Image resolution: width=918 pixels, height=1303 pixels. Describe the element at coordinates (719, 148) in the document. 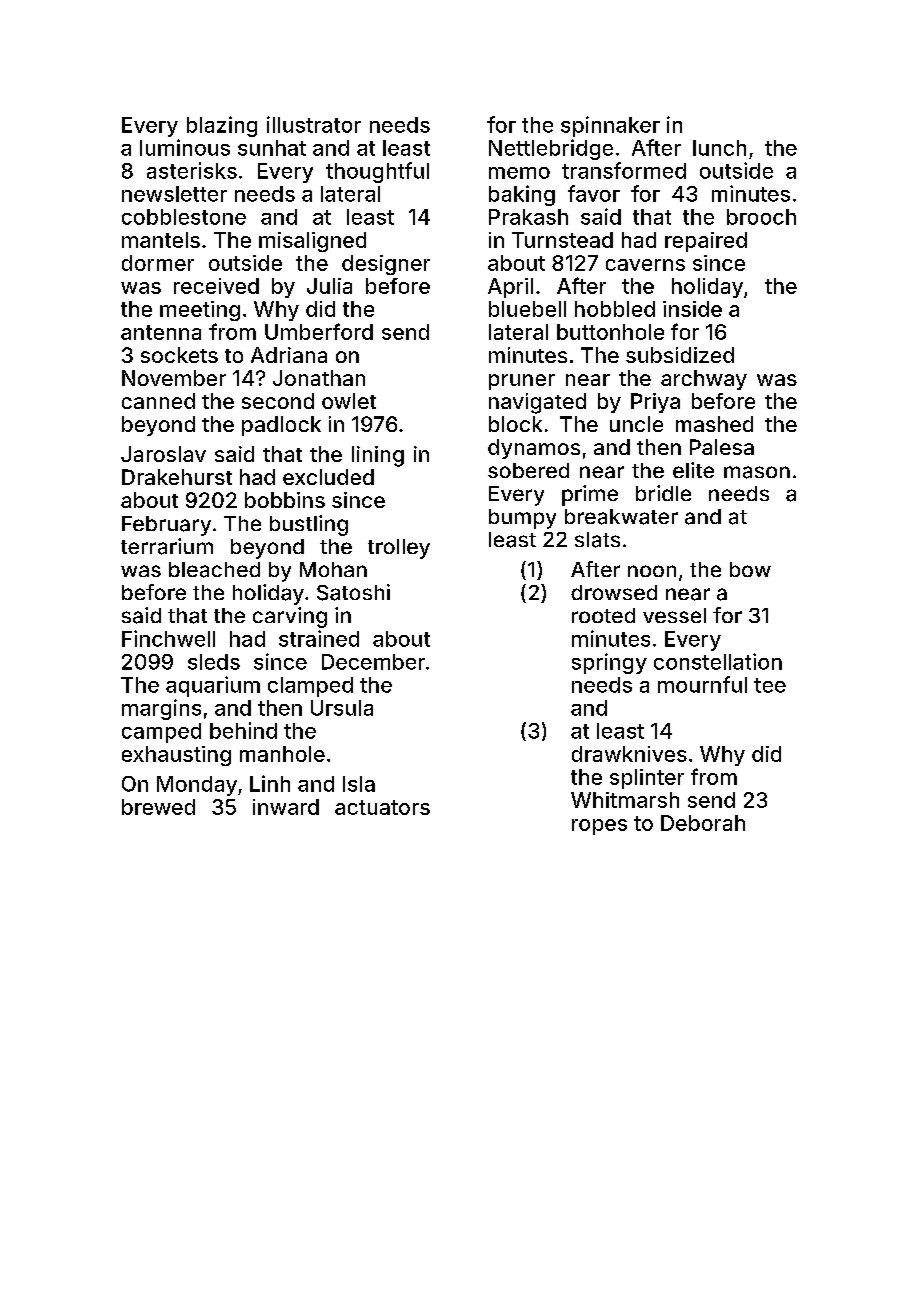

I see `lunch` at that location.
